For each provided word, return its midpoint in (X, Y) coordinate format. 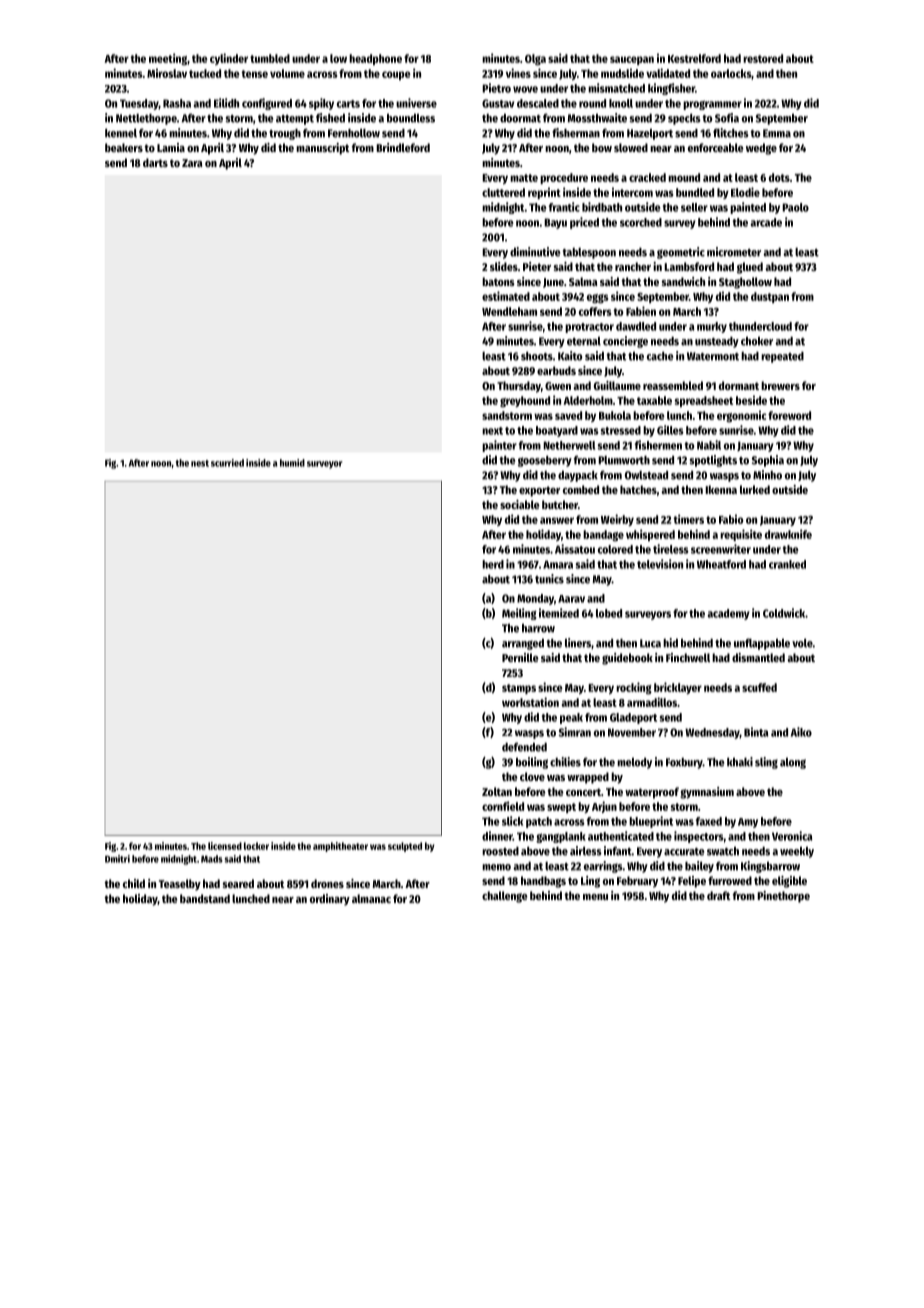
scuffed (759, 687)
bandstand (205, 898)
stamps (519, 689)
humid (292, 463)
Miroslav (167, 73)
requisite (741, 535)
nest (200, 463)
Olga (535, 60)
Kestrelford (694, 58)
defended (524, 747)
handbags (543, 882)
